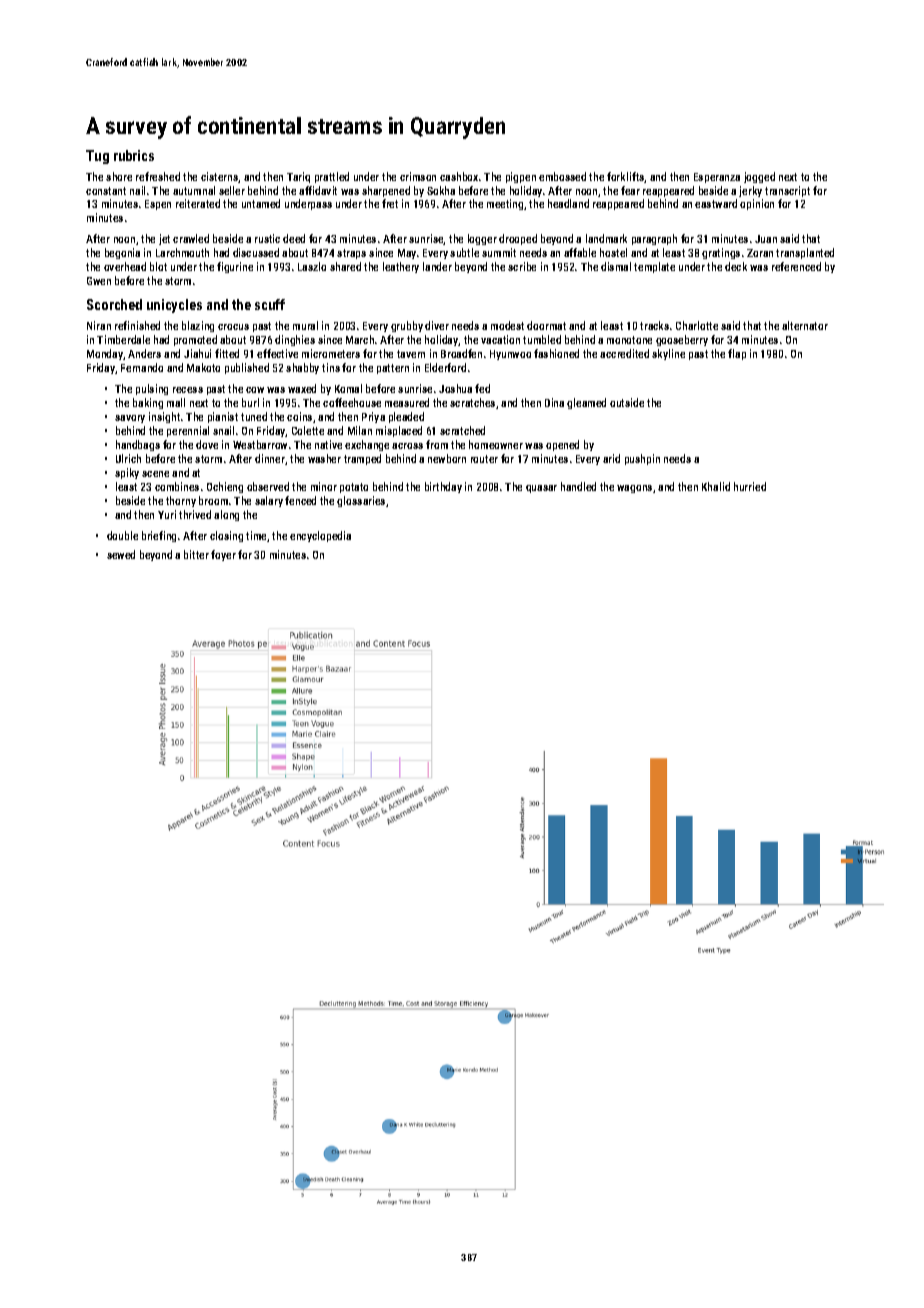 The width and height of the screenshot is (924, 1308). What do you see at coordinates (418, 176) in the screenshot?
I see `crimson` at bounding box center [418, 176].
